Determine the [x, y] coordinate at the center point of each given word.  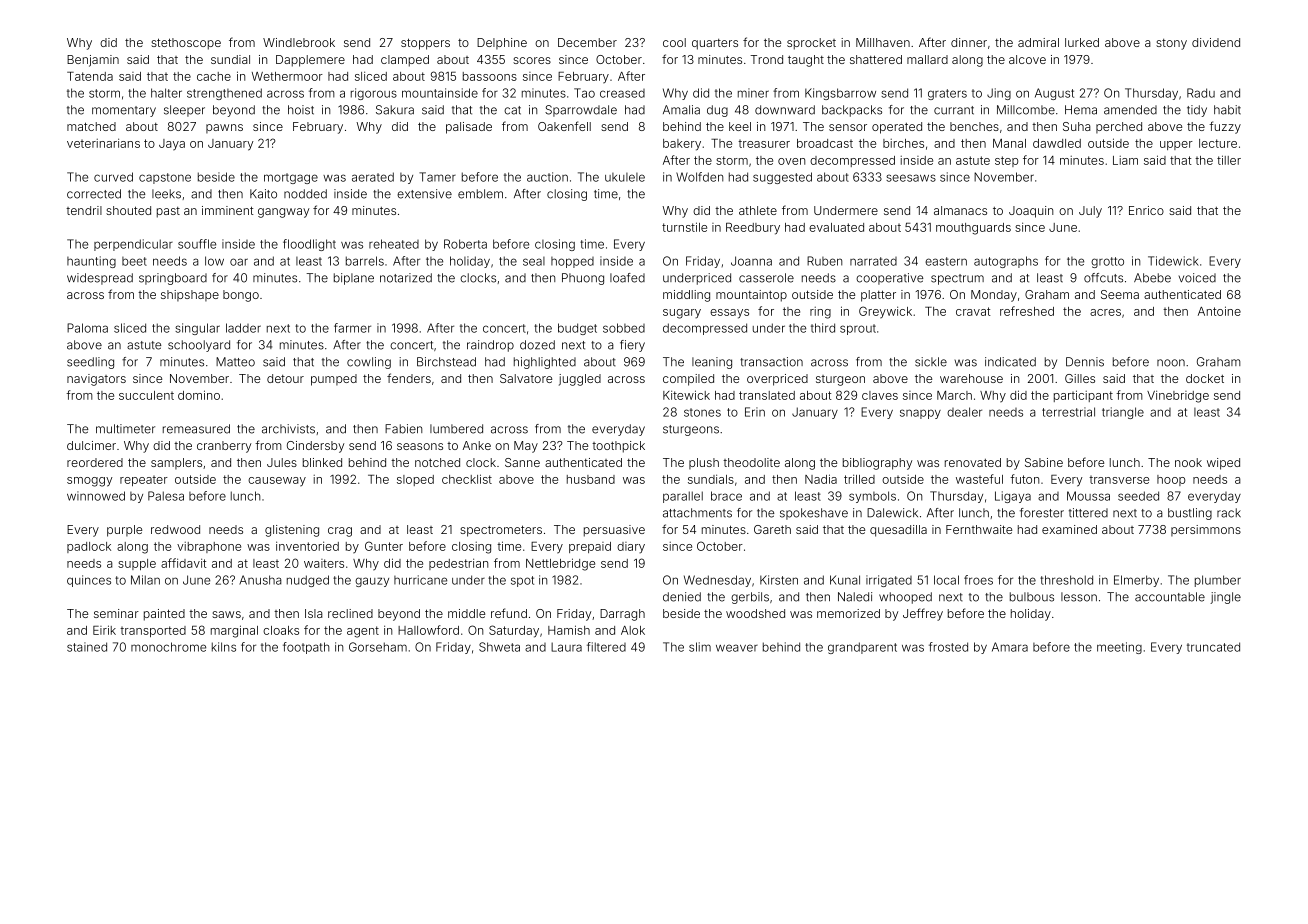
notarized [406, 278]
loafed [627, 278]
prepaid [590, 547]
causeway [277, 482]
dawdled [1057, 143]
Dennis [1085, 362]
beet [134, 261]
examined [1069, 529]
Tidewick [1173, 261]
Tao [584, 93]
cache [214, 76]
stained [87, 647]
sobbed [624, 328]
